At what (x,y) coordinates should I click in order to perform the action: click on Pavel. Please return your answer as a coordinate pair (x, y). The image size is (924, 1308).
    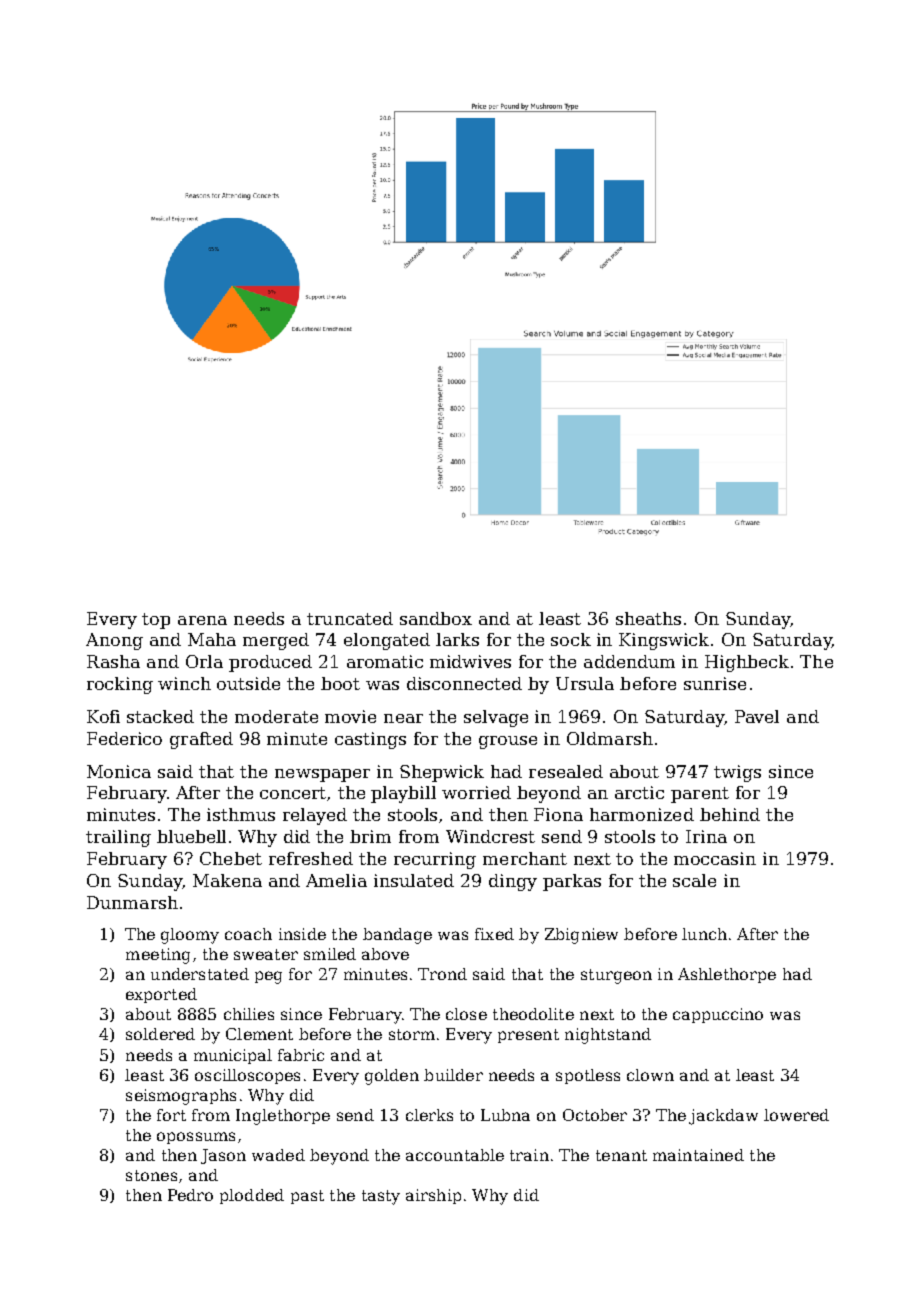
    Looking at the image, I should click on (757, 716).
